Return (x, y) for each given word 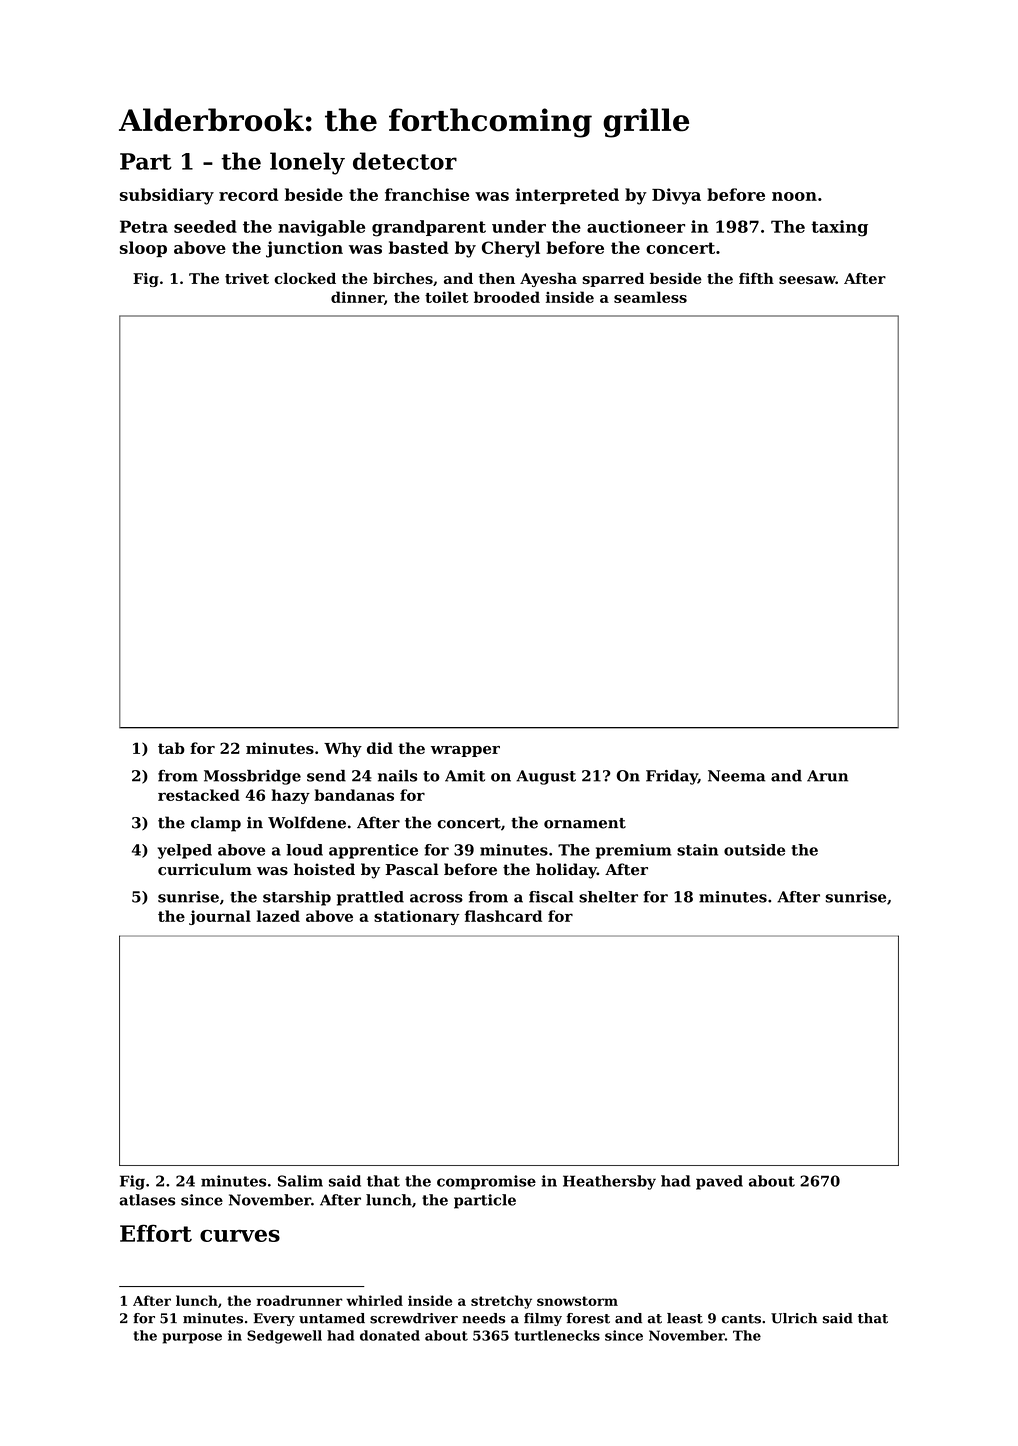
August (546, 777)
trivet (247, 278)
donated (390, 1335)
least (685, 1318)
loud (304, 850)
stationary (417, 917)
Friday (672, 777)
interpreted (567, 196)
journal (220, 917)
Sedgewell (284, 1337)
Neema (736, 776)
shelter (608, 897)
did (380, 748)
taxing (839, 228)
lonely (307, 163)
